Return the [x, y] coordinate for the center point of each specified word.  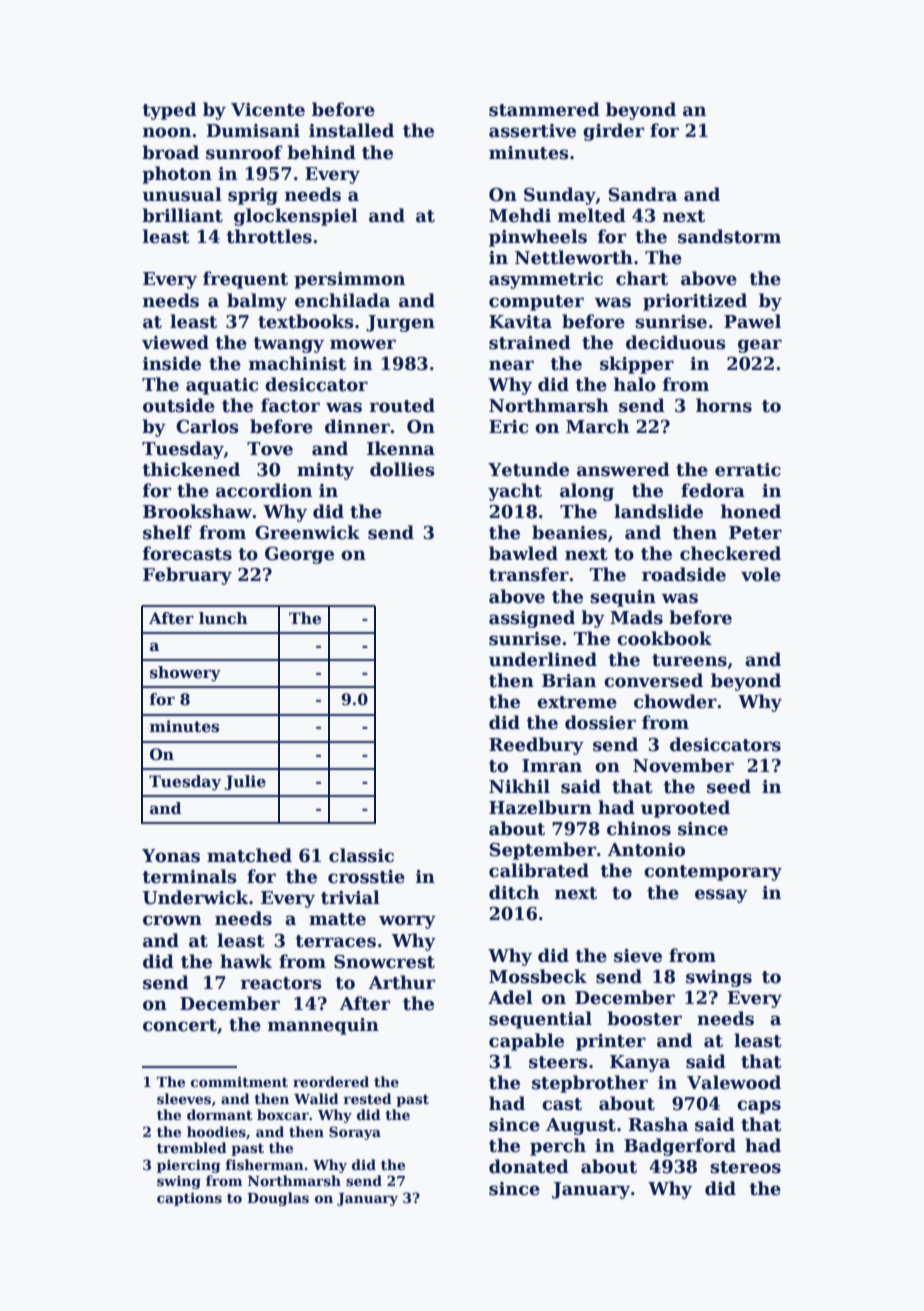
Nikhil [519, 786]
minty [325, 471]
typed [169, 111]
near [511, 365]
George [299, 555]
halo [635, 384]
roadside [684, 574]
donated [529, 1166]
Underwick [196, 897]
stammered [544, 109]
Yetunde [528, 469]
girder [613, 132]
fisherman [264, 1164]
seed [729, 786]
